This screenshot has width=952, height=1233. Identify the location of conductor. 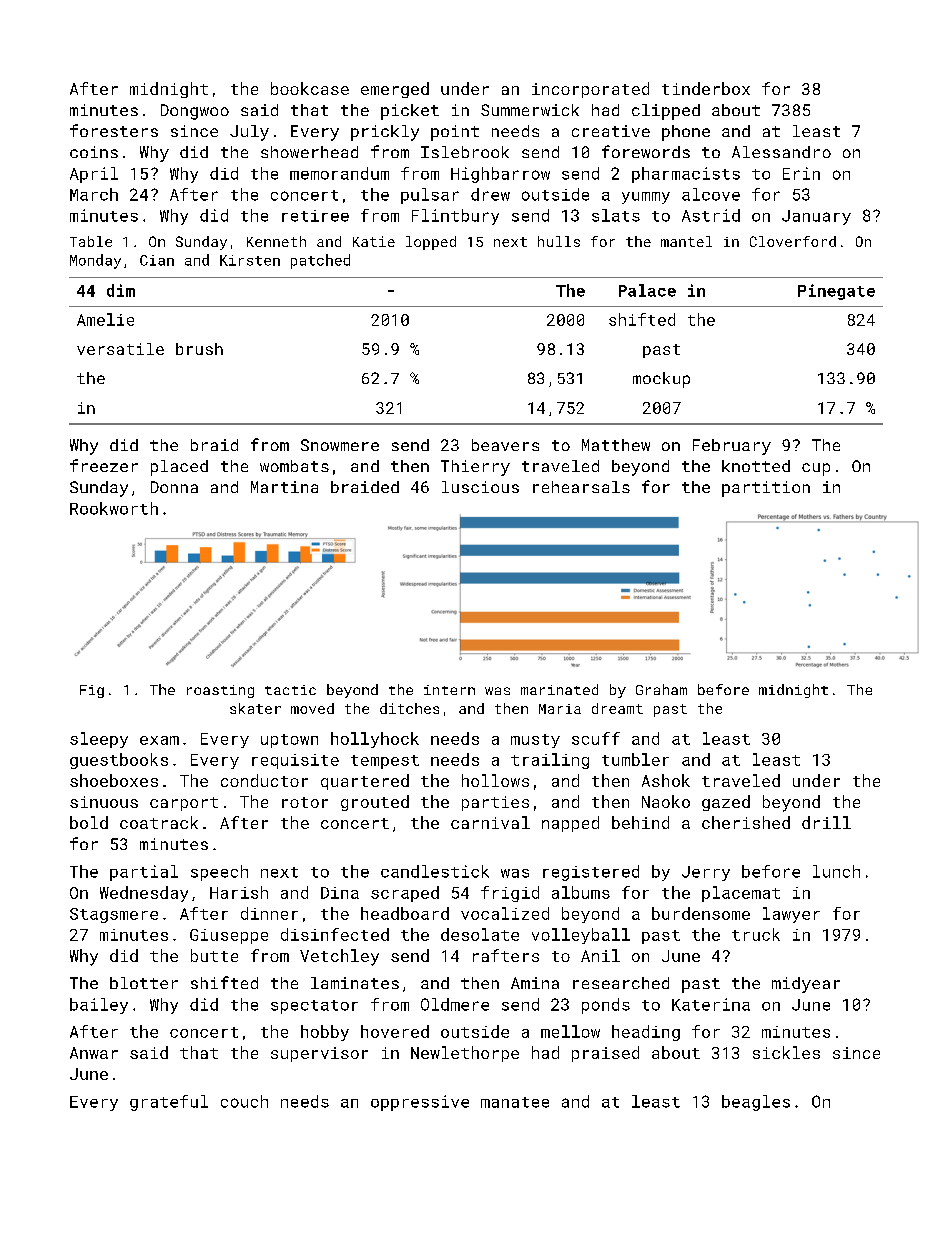
(264, 780).
